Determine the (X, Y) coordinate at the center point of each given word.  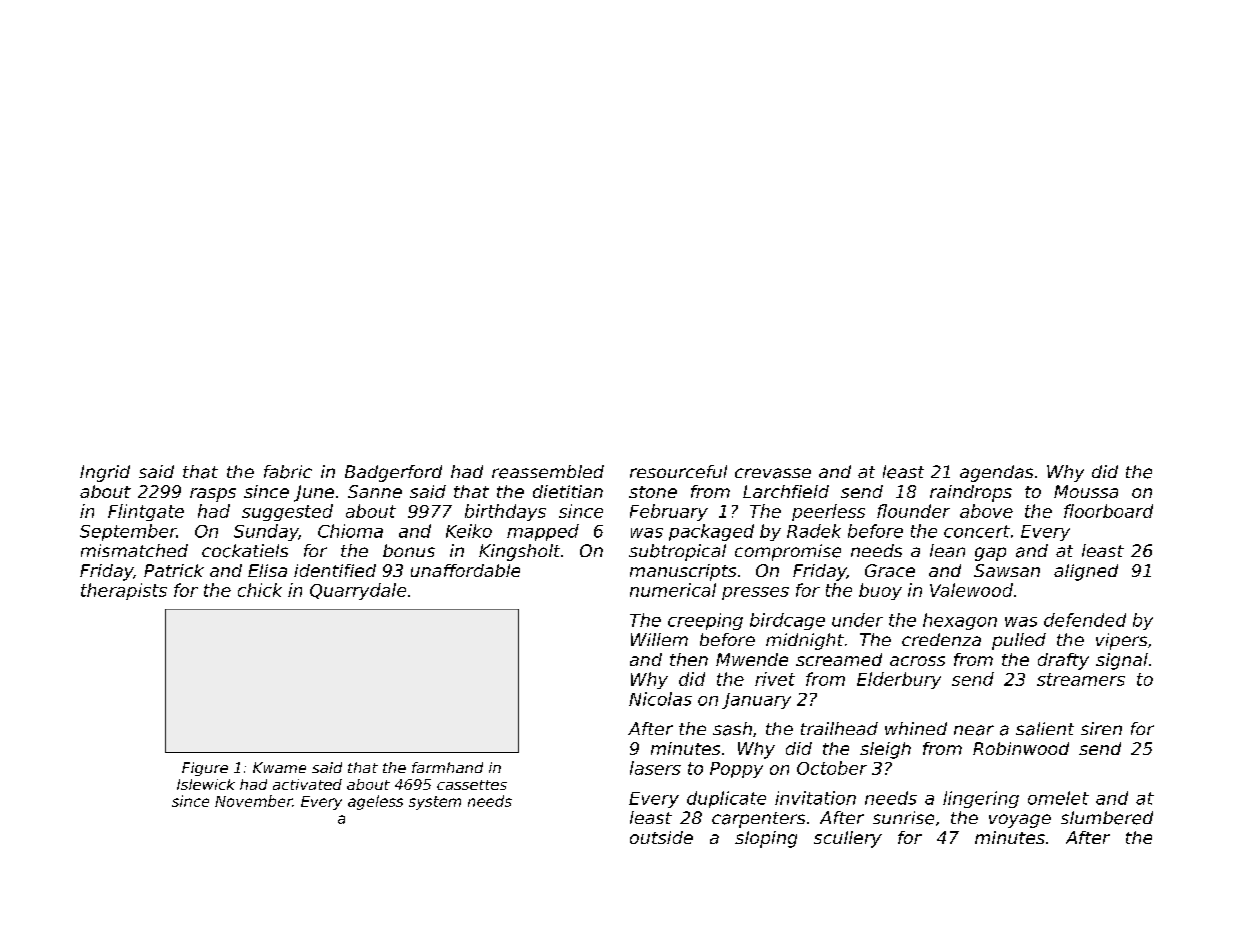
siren (1101, 728)
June (314, 493)
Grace (890, 570)
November (253, 801)
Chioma (350, 531)
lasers (655, 768)
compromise (788, 552)
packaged (711, 532)
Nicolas (660, 699)
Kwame (279, 767)
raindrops (971, 493)
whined (916, 728)
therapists (124, 591)
